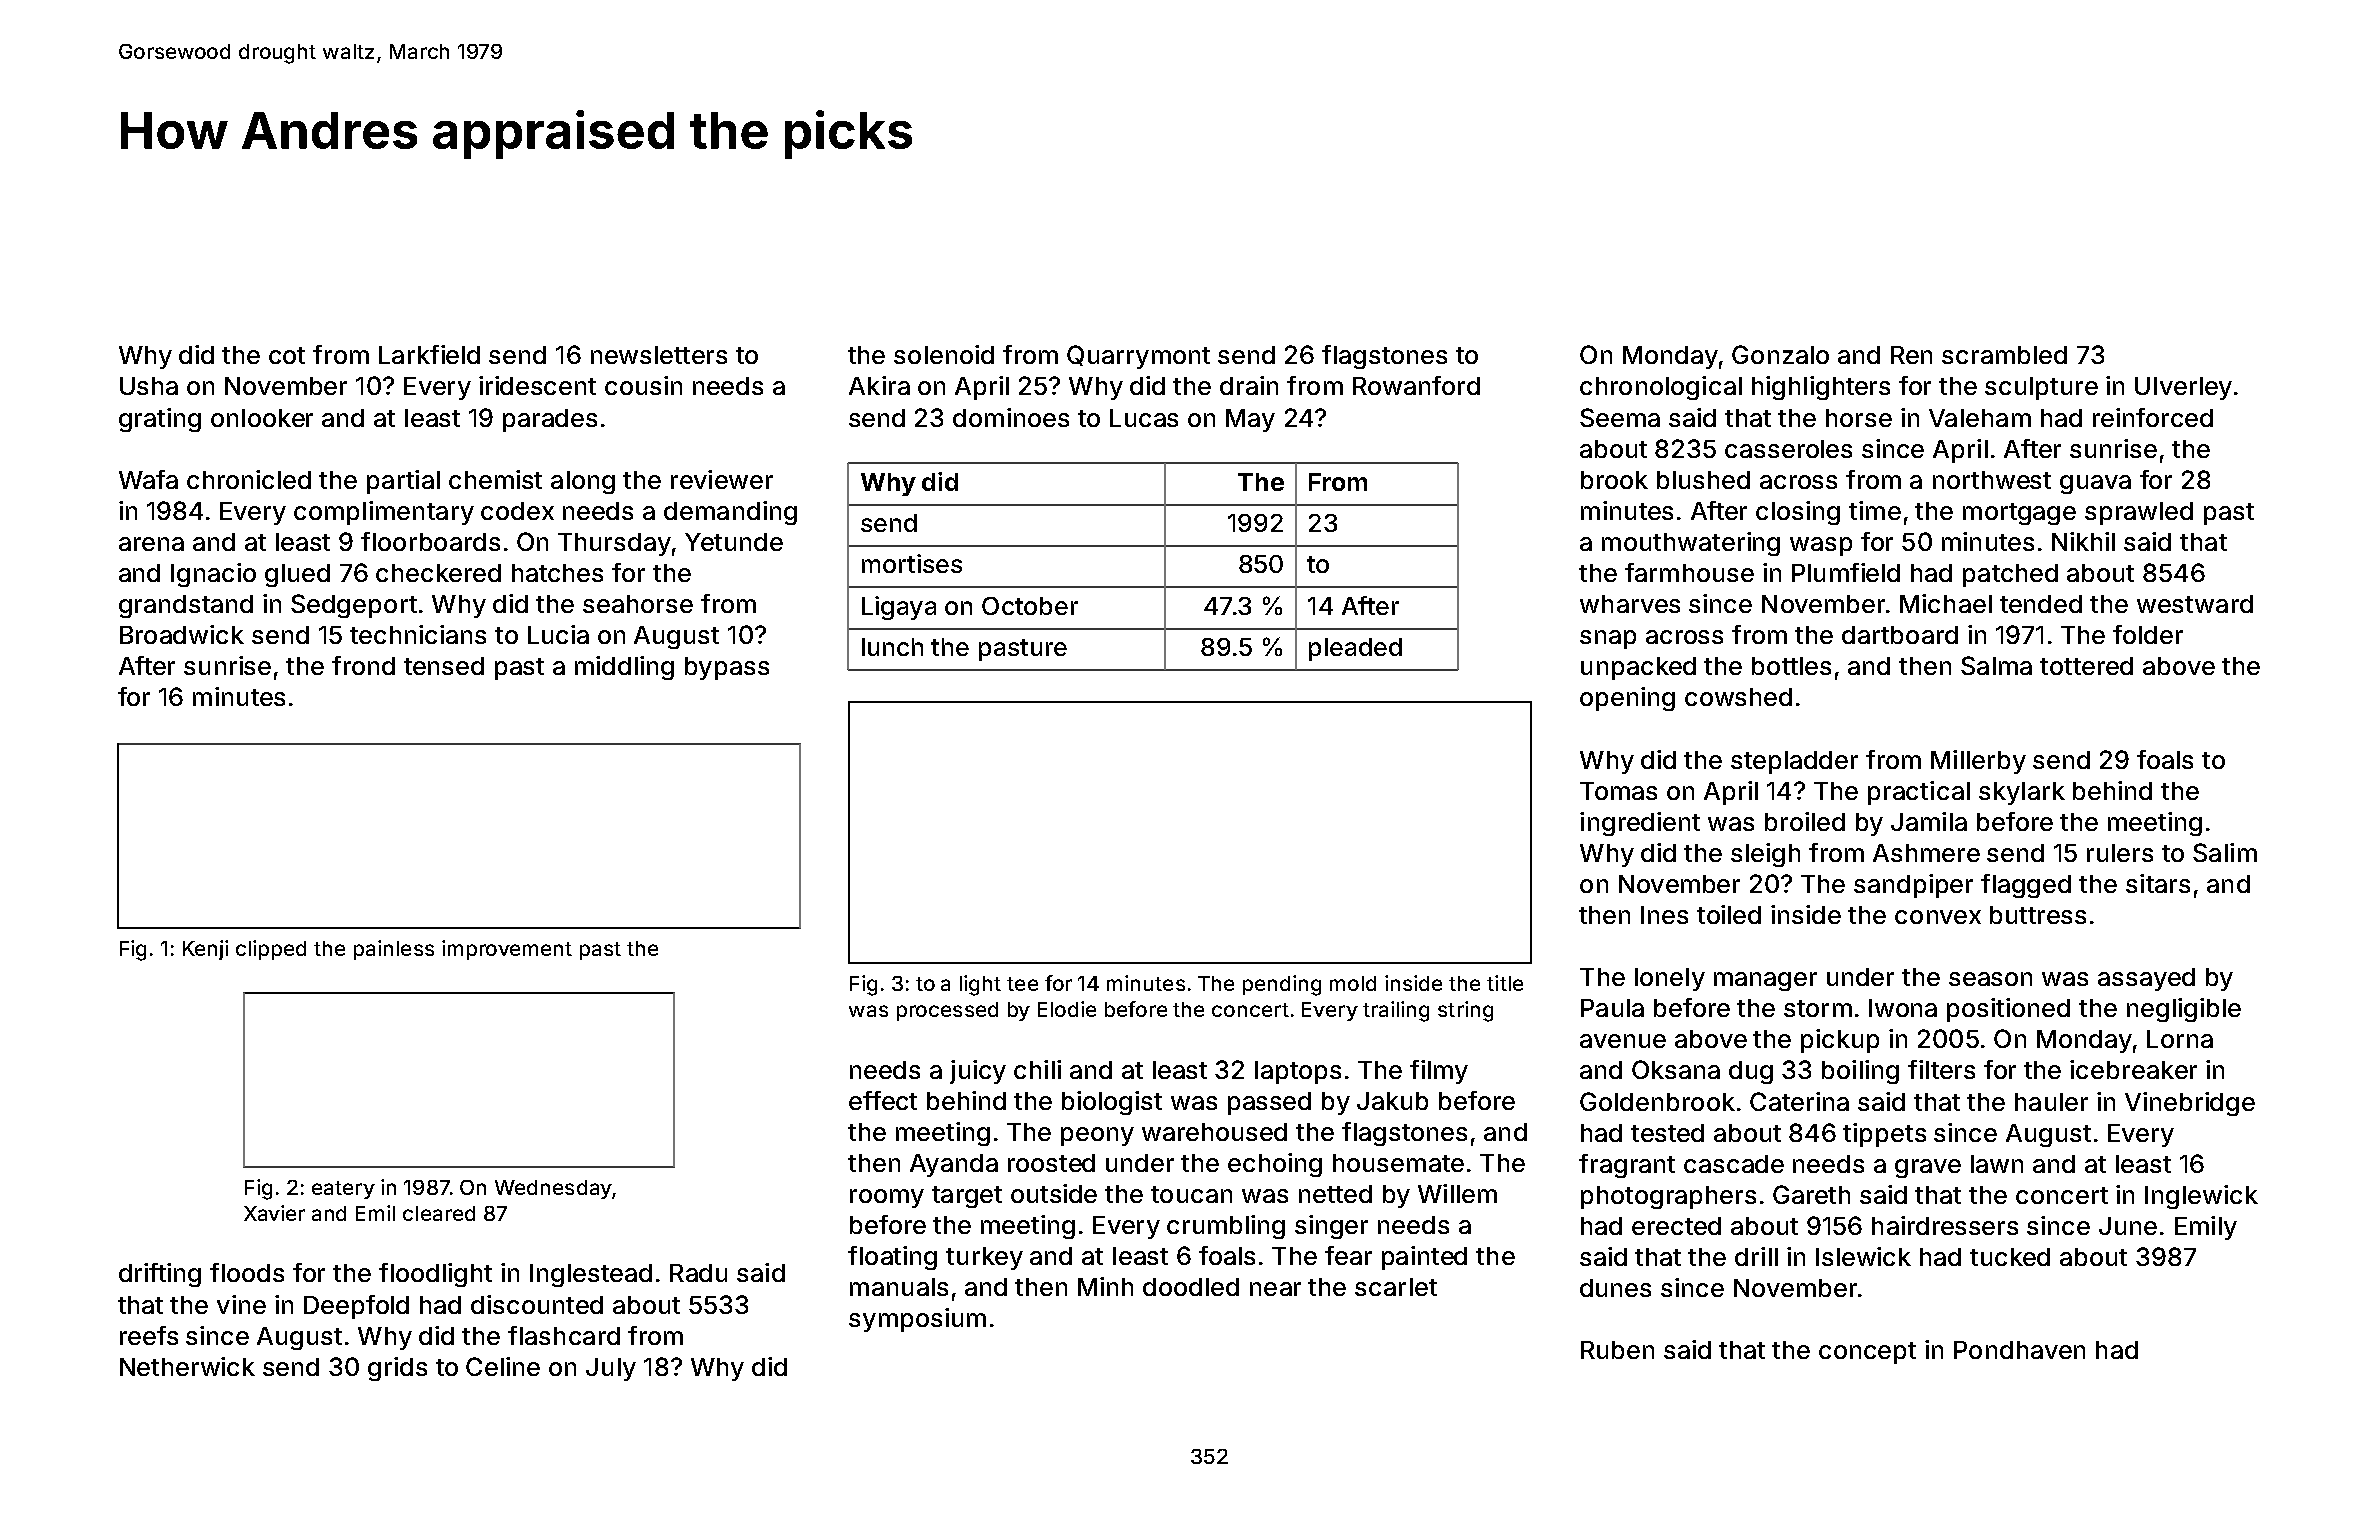 The height and width of the screenshot is (1540, 2380). I want to click on scrambled, so click(2004, 355).
